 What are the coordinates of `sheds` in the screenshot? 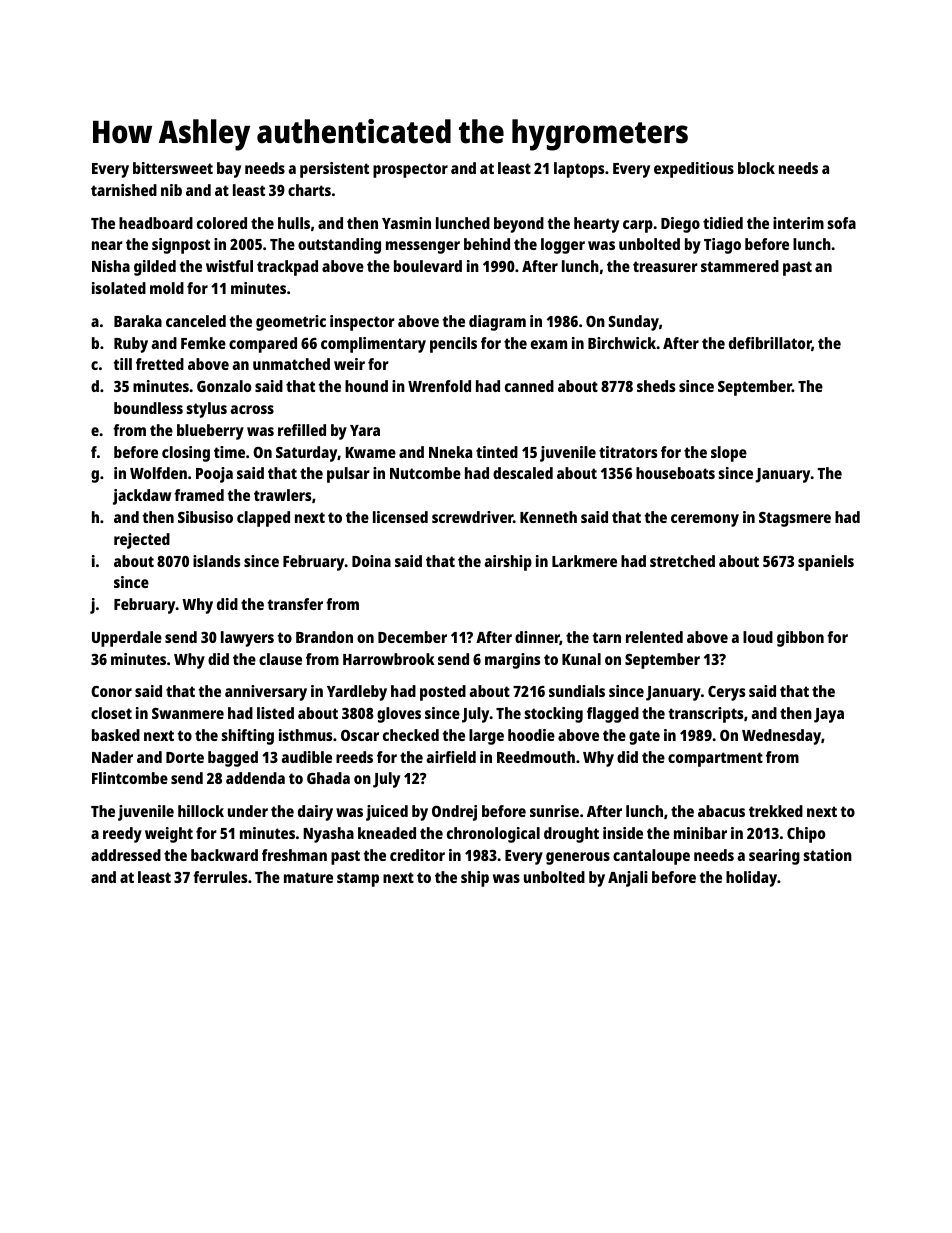 It's located at (656, 386).
